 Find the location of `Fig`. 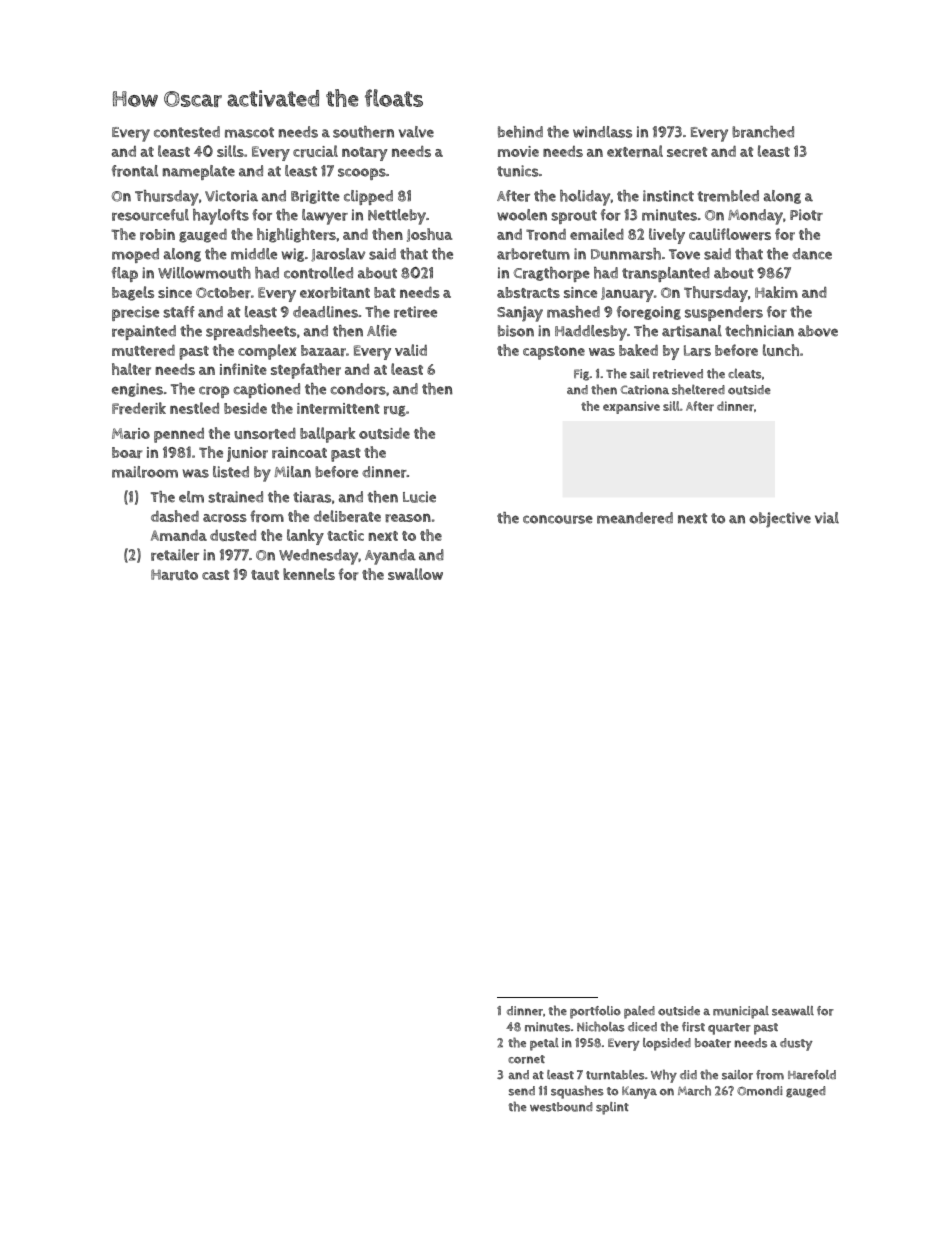

Fig is located at coordinates (582, 375).
